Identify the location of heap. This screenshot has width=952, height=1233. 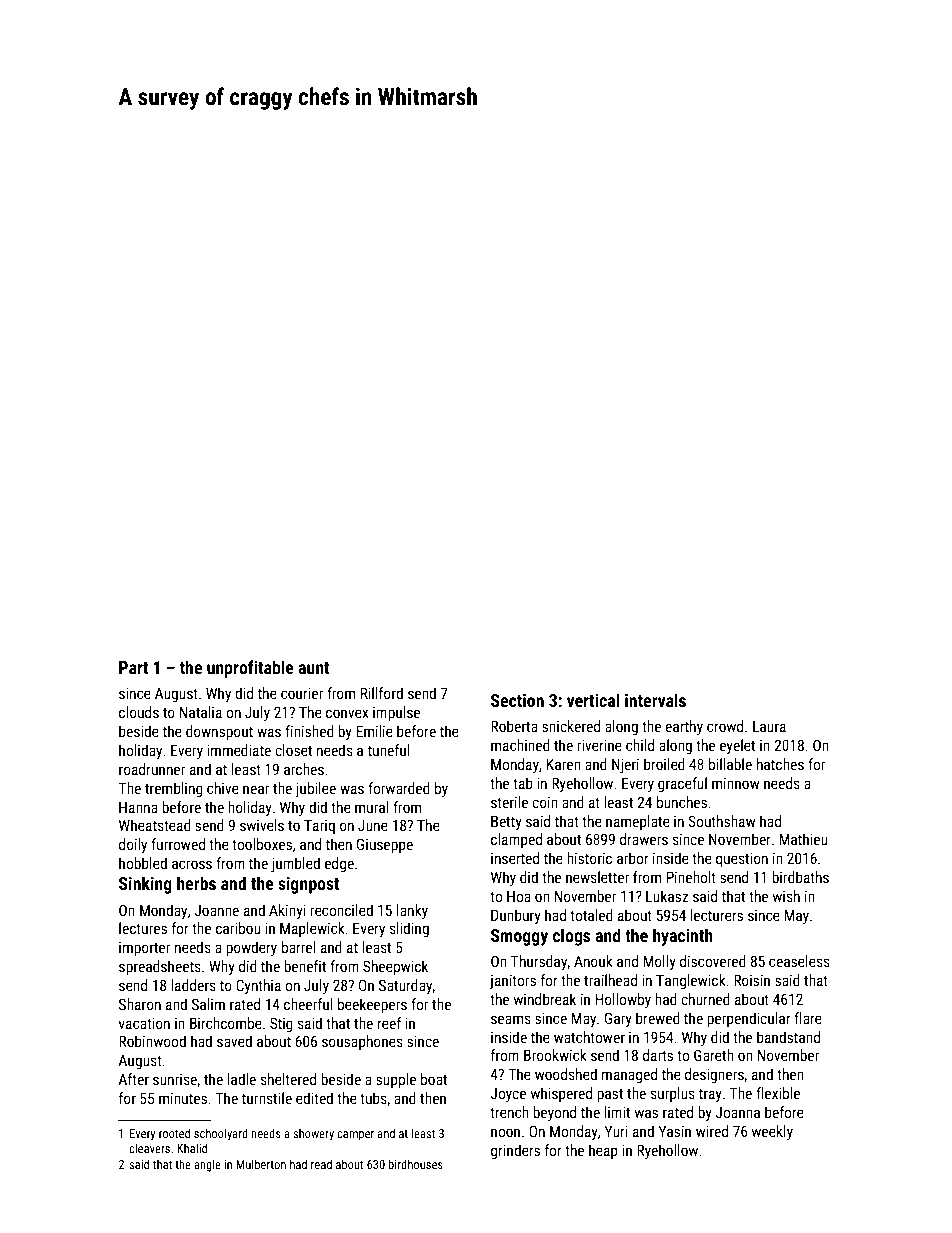
(603, 1151).
